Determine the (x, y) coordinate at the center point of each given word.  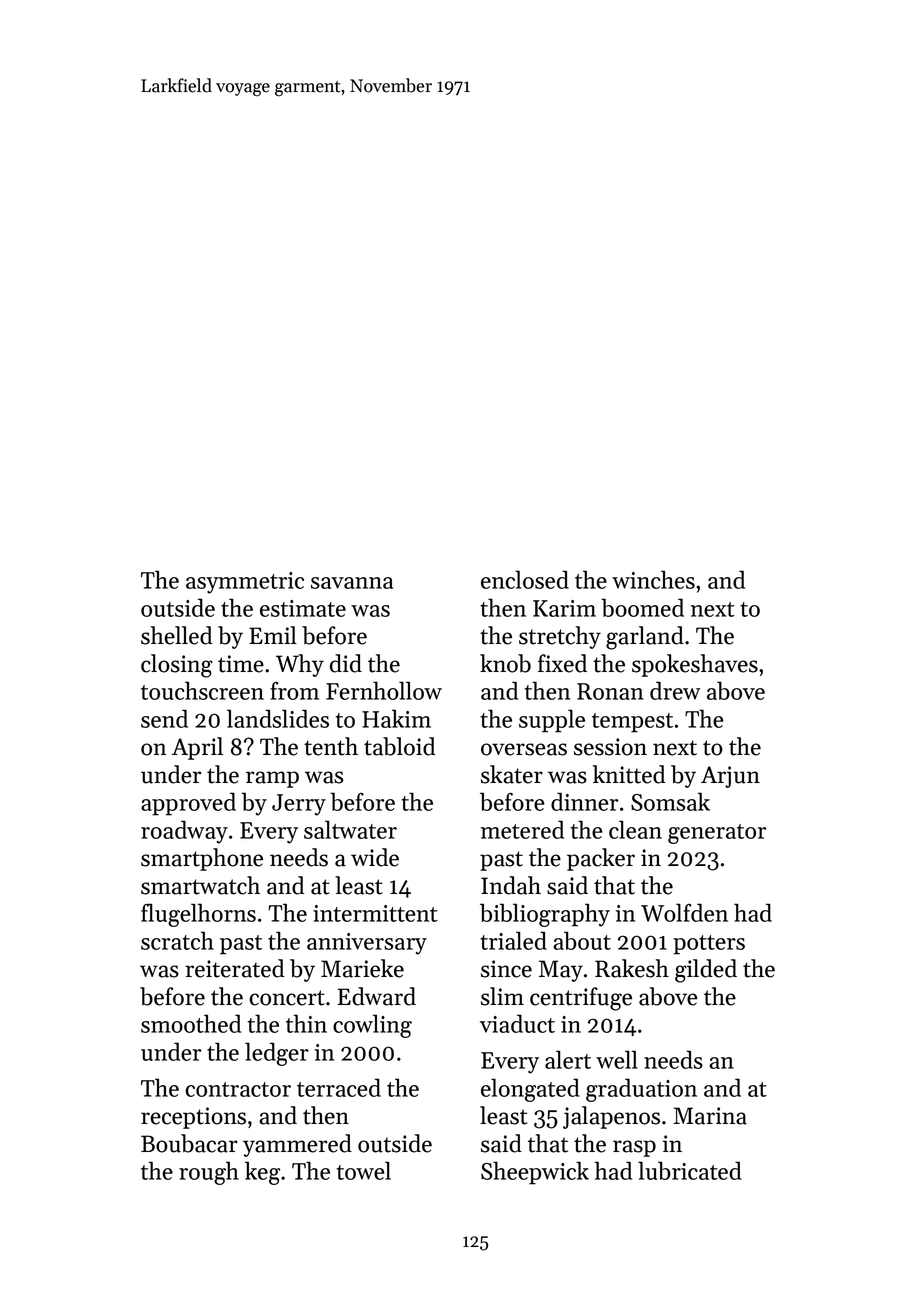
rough (209, 1173)
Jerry (299, 805)
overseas (524, 749)
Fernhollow (384, 690)
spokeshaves (695, 665)
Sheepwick (535, 1173)
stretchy (560, 637)
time (241, 664)
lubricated (690, 1170)
